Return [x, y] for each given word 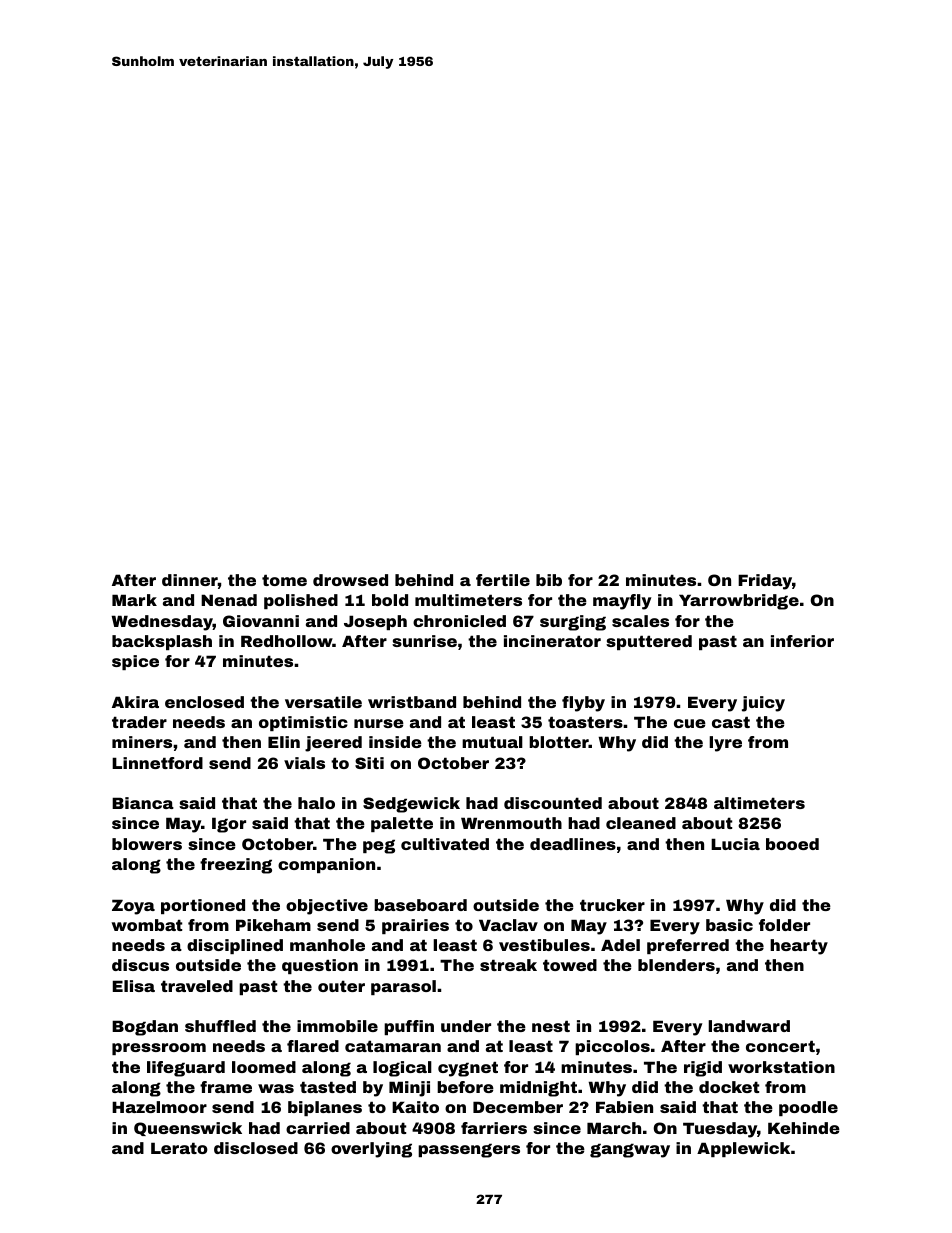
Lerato [179, 1148]
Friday [765, 582]
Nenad [229, 600]
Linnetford [157, 763]
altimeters [759, 803]
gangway [630, 1150]
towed [570, 965]
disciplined [235, 946]
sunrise [424, 641]
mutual [492, 742]
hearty [799, 947]
